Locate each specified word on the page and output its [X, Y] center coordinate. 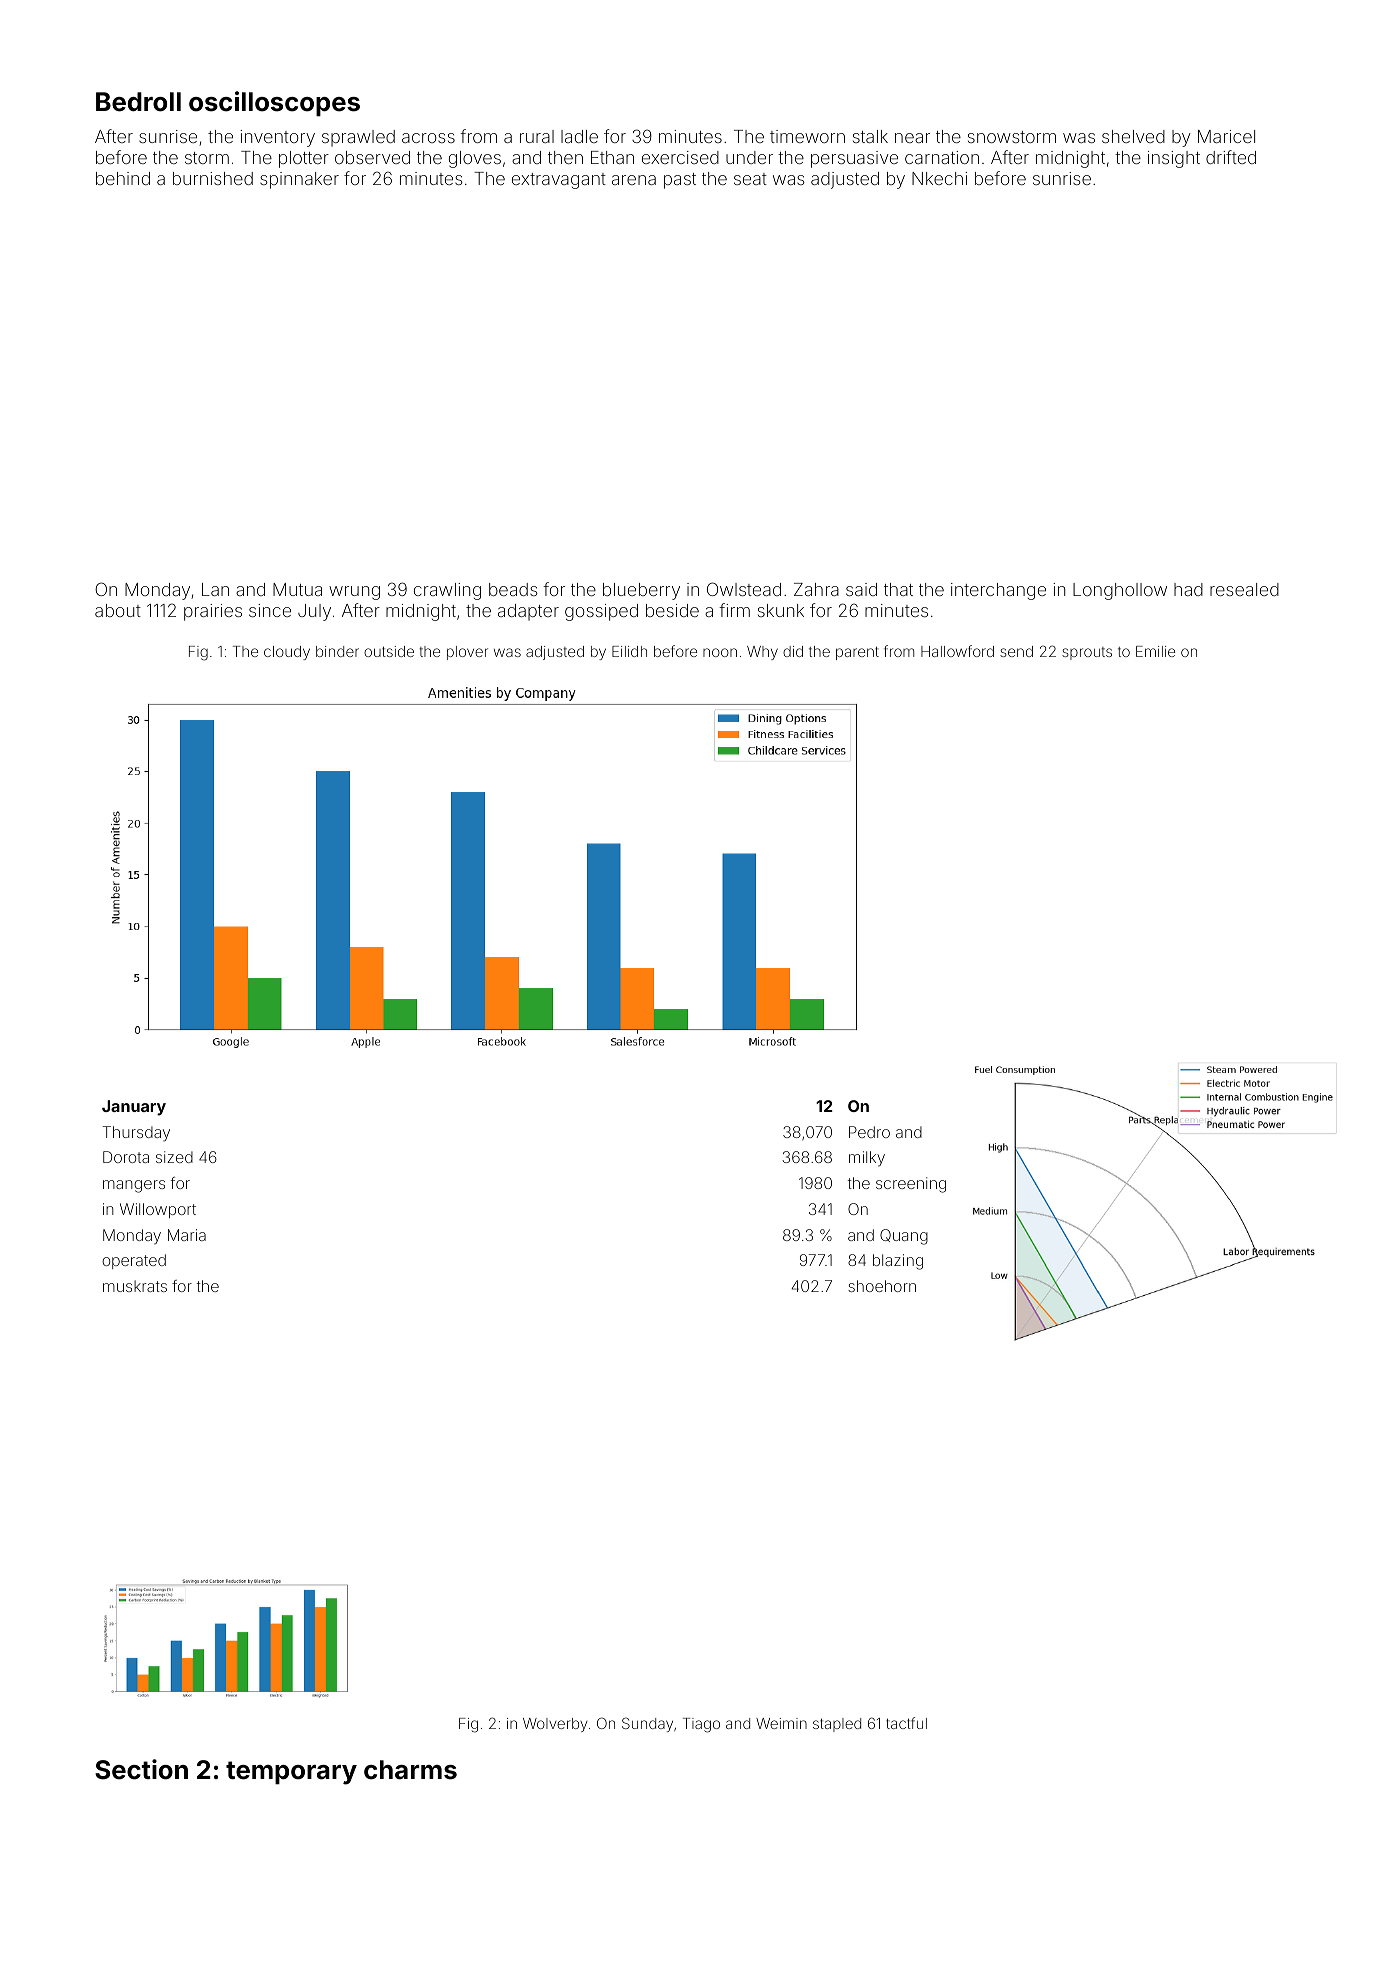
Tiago [701, 1725]
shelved [1133, 136]
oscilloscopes [274, 103]
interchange [998, 591]
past [680, 181]
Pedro [869, 1132]
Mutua [297, 589]
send [1016, 651]
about [118, 610]
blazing [898, 1262]
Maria [187, 1235]
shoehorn [882, 1286]
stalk [870, 136]
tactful [906, 1723]
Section [141, 1769]
